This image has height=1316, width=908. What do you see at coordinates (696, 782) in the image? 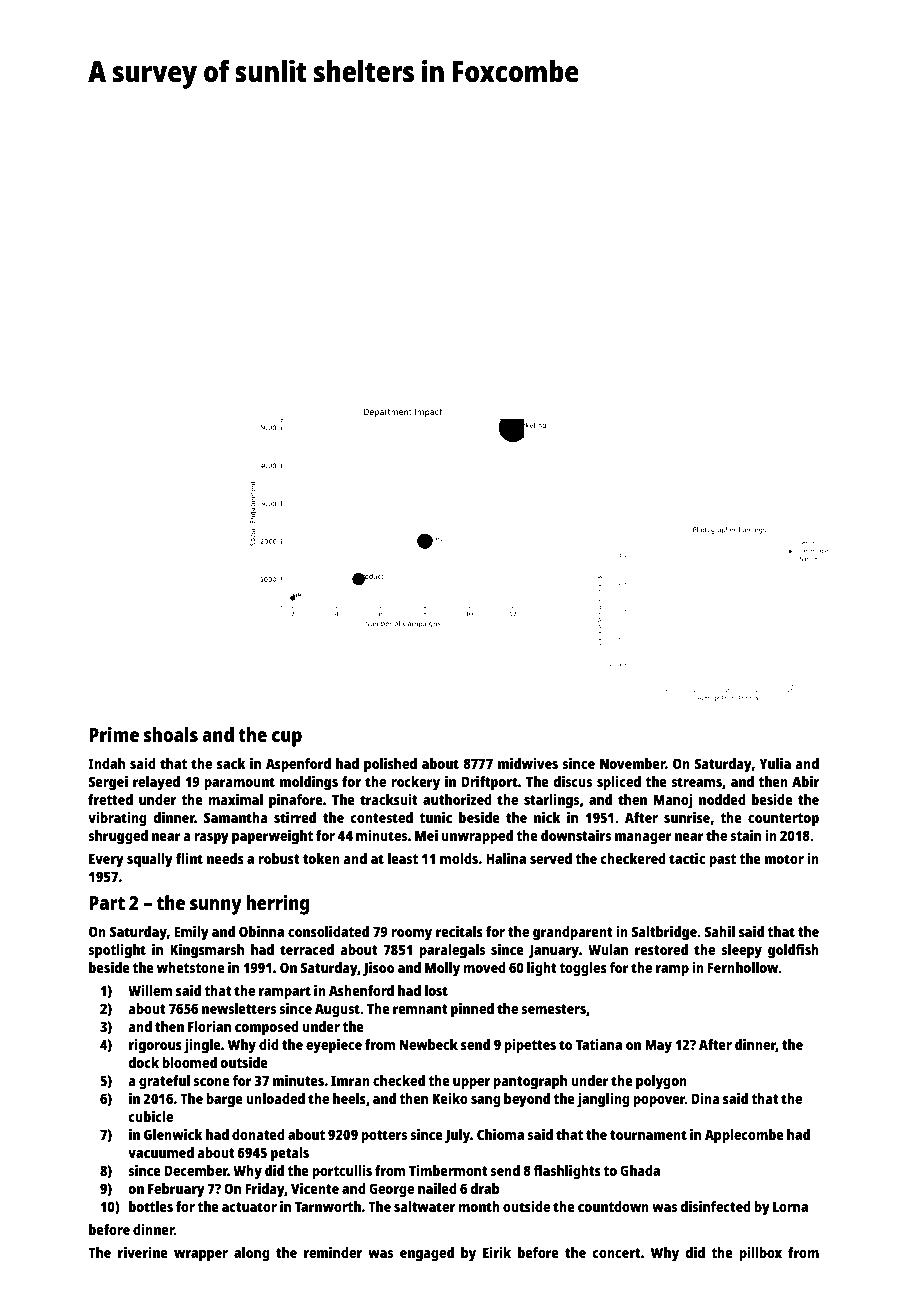
I see `streams` at bounding box center [696, 782].
